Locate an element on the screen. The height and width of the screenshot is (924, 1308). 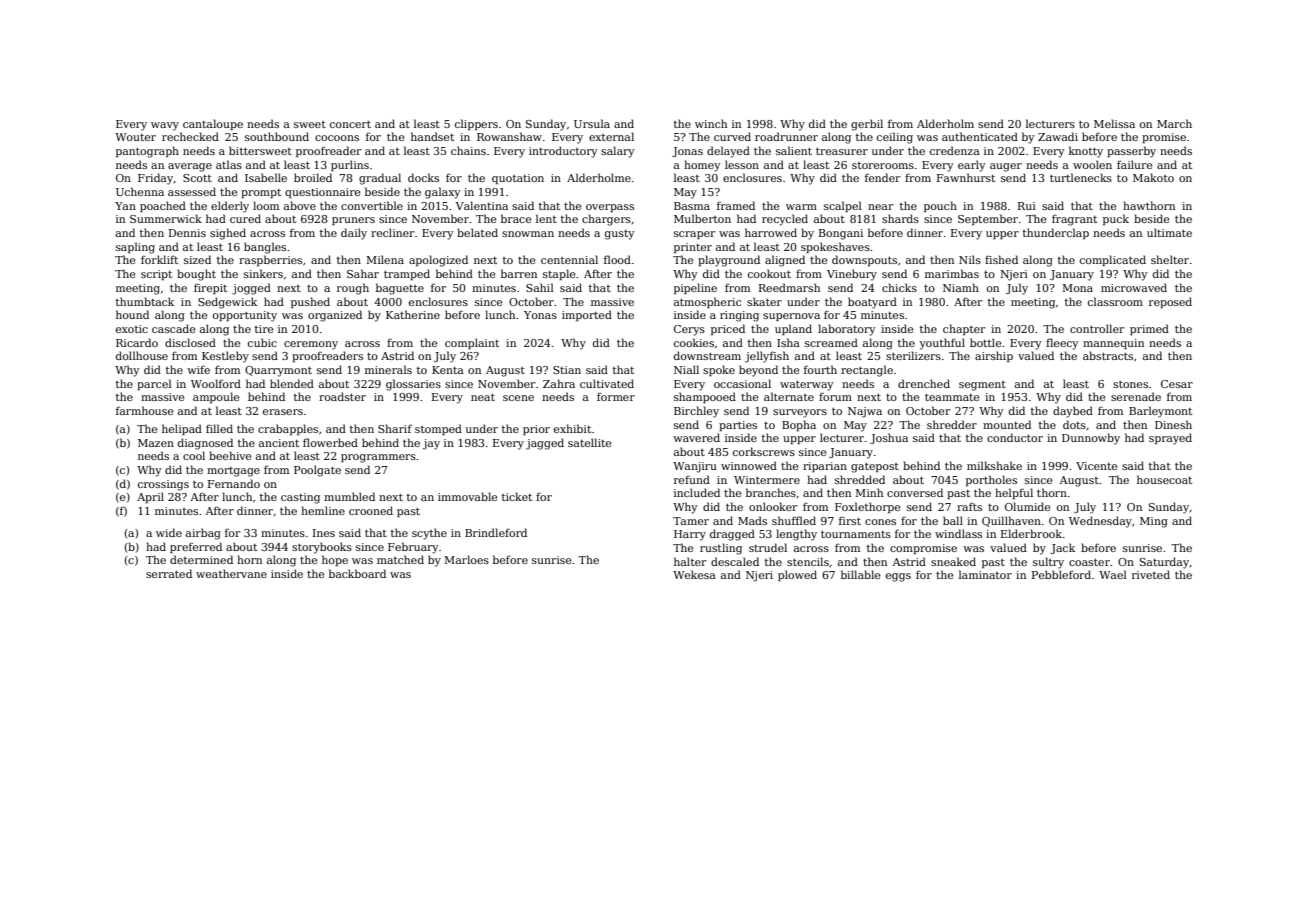
Melissa is located at coordinates (1114, 123).
